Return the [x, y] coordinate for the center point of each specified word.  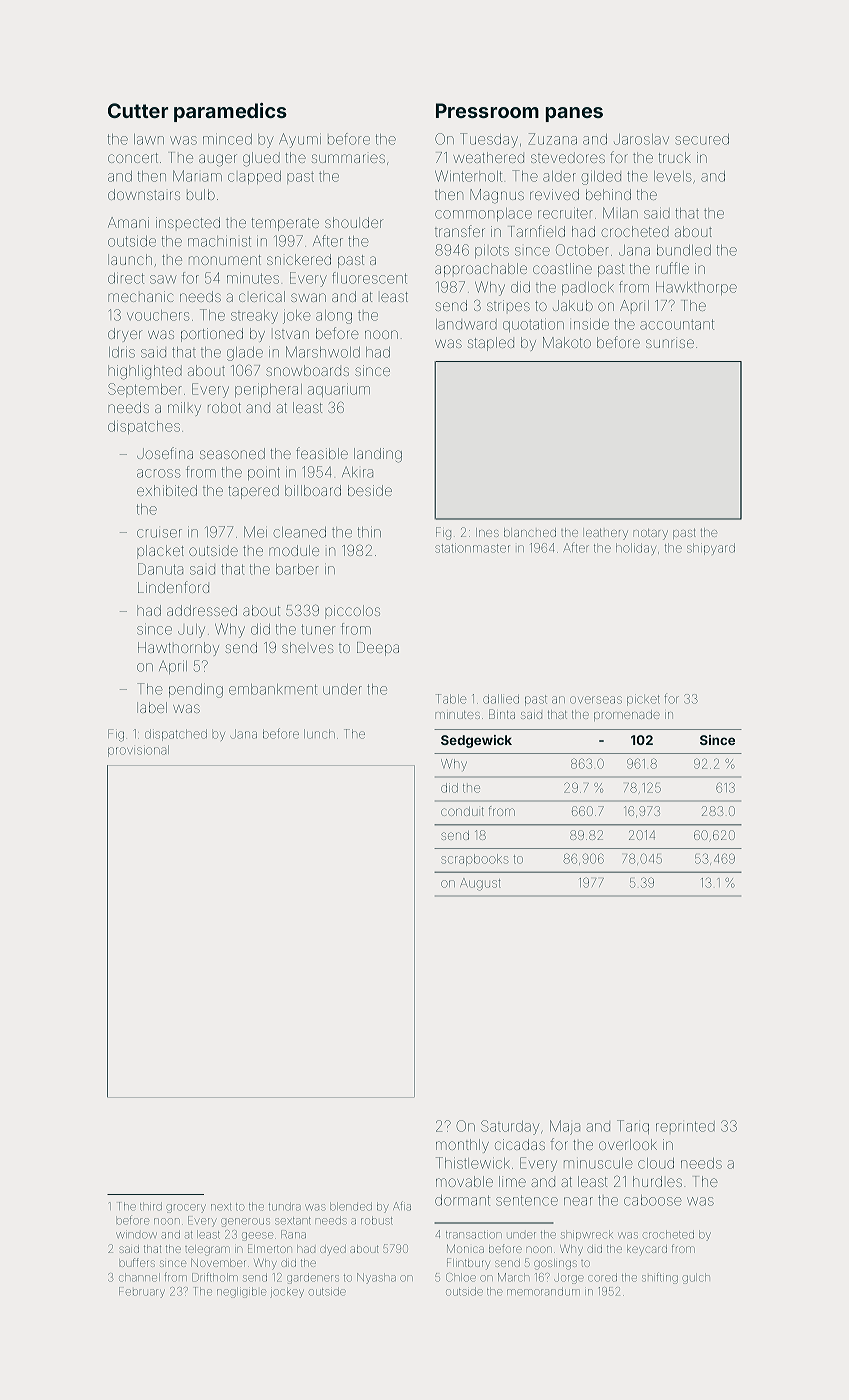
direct [126, 278]
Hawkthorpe [696, 288]
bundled [684, 250]
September [145, 390]
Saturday [510, 1127]
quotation [533, 325]
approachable [481, 270]
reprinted [685, 1126]
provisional [138, 751]
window [136, 1235]
